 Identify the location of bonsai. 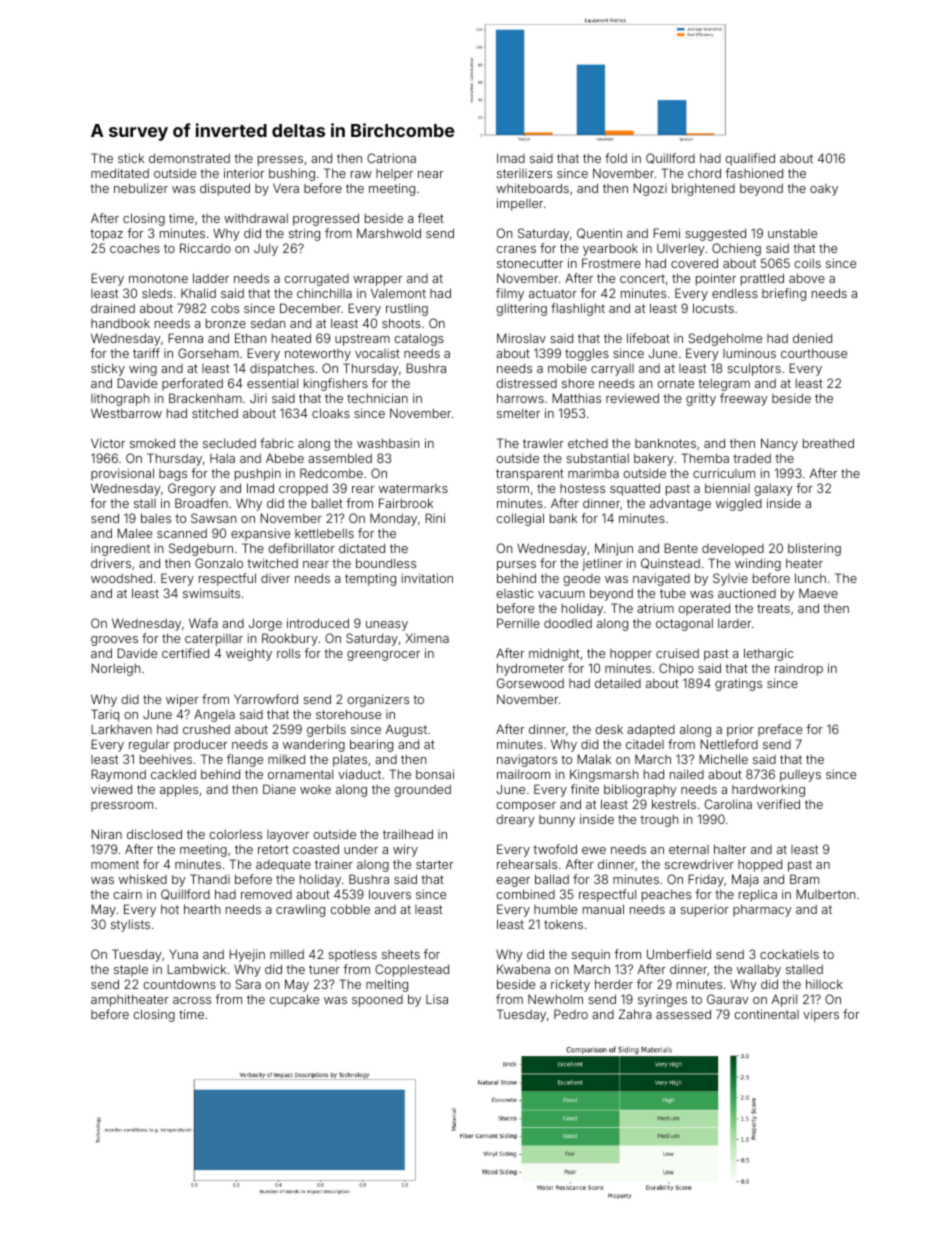
(435, 774).
